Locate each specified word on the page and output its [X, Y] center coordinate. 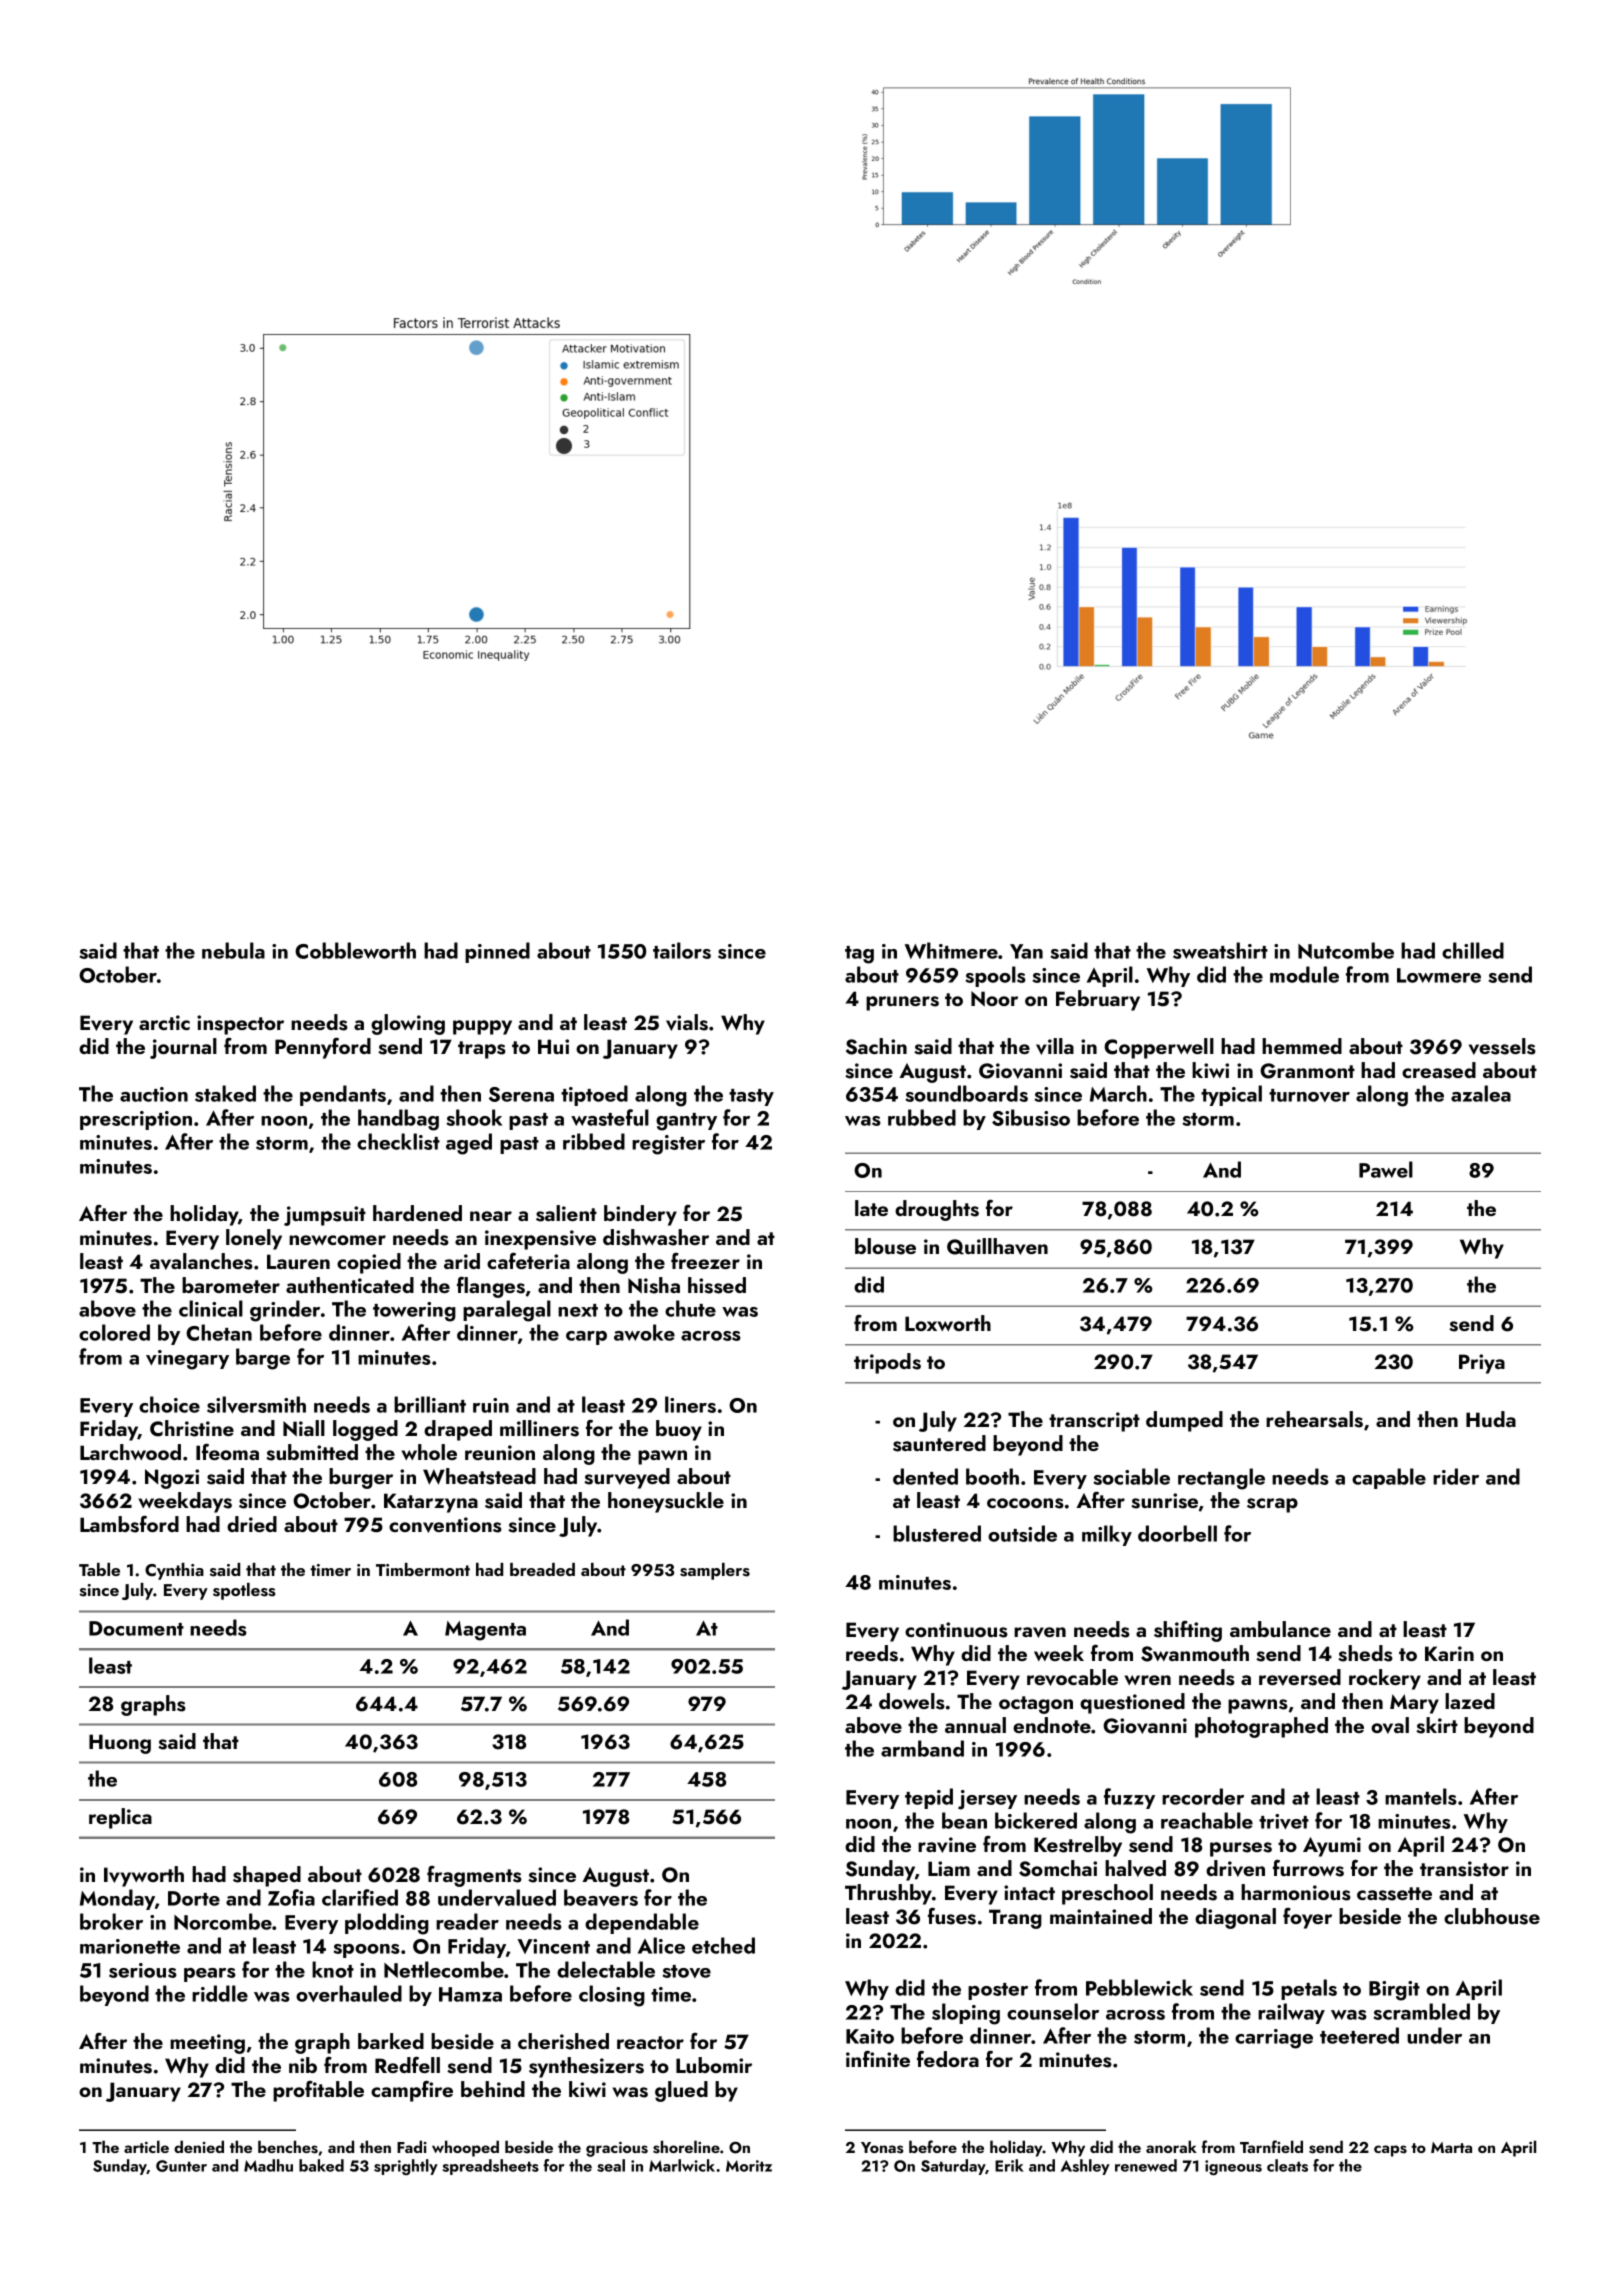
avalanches [201, 1261]
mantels [1421, 1796]
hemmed [1302, 1046]
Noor [994, 999]
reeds [872, 1653]
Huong [120, 1744]
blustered [937, 1533]
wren [1148, 1680]
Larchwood [130, 1452]
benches [288, 2147]
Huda [1491, 1419]
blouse [885, 1246]
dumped [1184, 1421]
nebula [233, 950]
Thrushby [888, 1894]
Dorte [194, 1898]
